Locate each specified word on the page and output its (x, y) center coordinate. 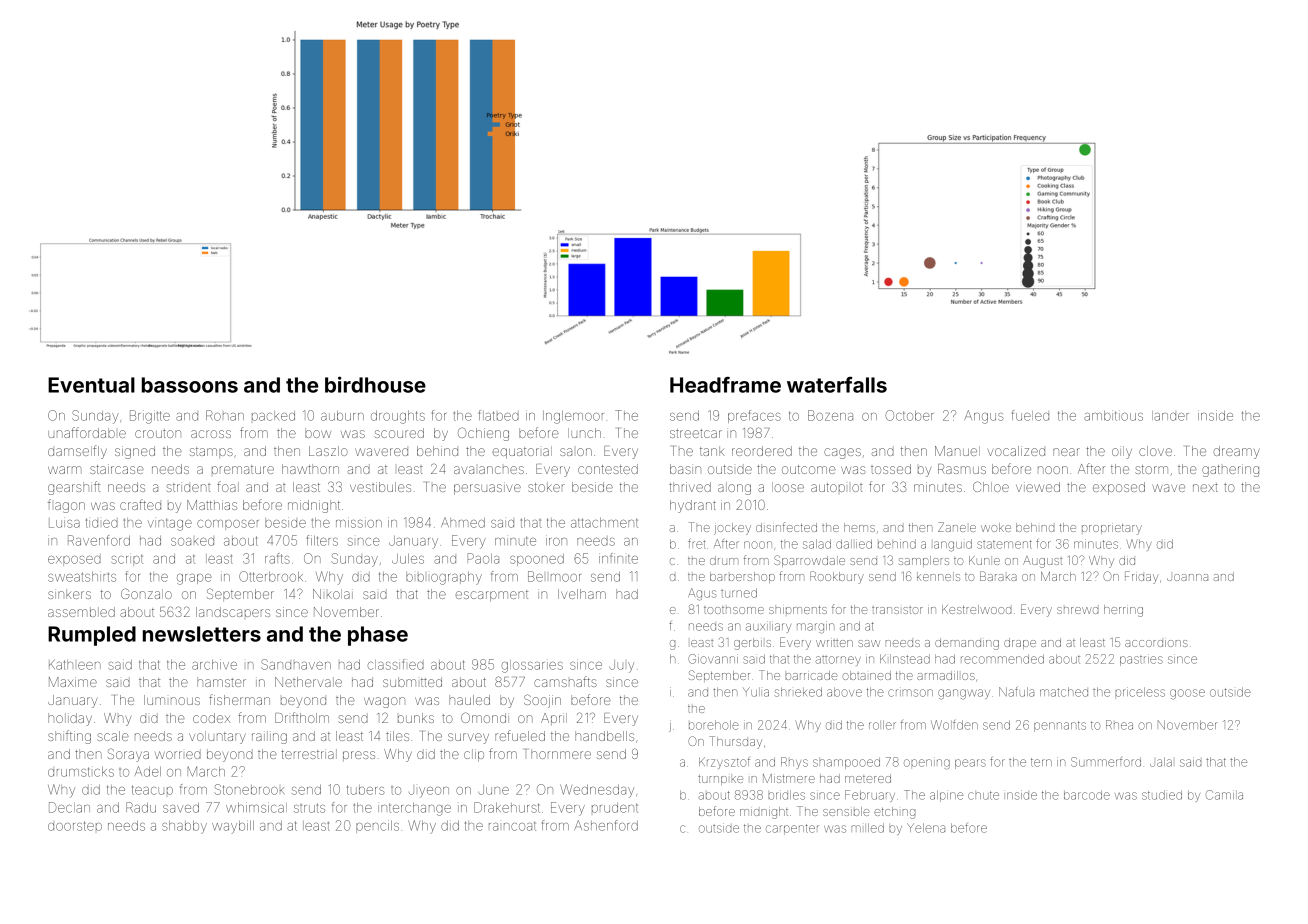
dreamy (1237, 452)
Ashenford (606, 825)
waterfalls (837, 385)
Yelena (926, 828)
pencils (377, 826)
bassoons (190, 385)
